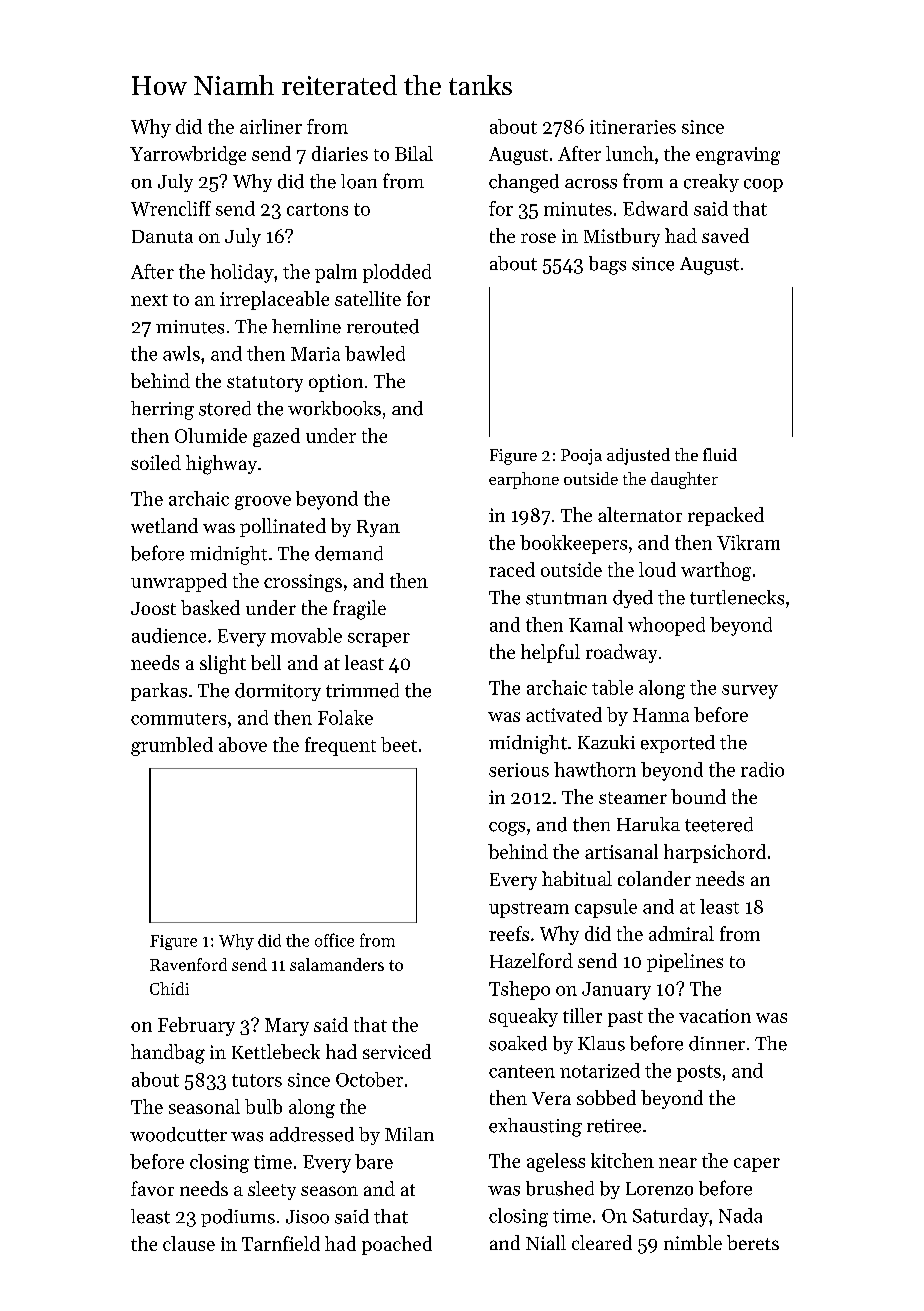 The width and height of the image is (924, 1311). I want to click on Yarrowbridge, so click(188, 155).
